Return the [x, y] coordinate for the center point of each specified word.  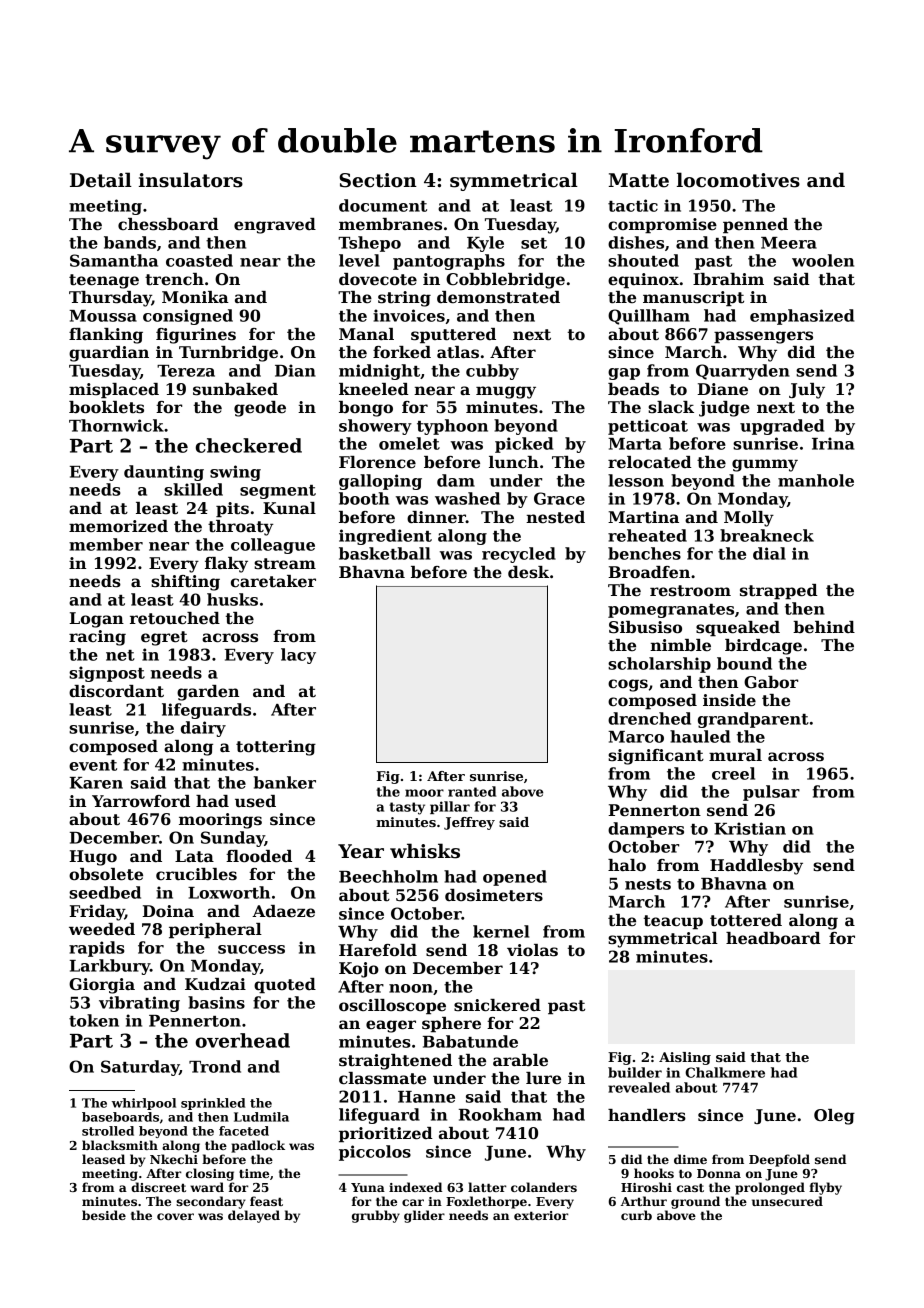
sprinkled [213, 1104]
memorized [118, 526]
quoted [285, 986]
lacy [298, 656]
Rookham [500, 1114]
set [534, 243]
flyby [825, 1188]
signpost [107, 674]
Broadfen [649, 572]
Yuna [368, 1187]
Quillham [649, 317]
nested [555, 517]
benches [644, 553]
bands [130, 242]
